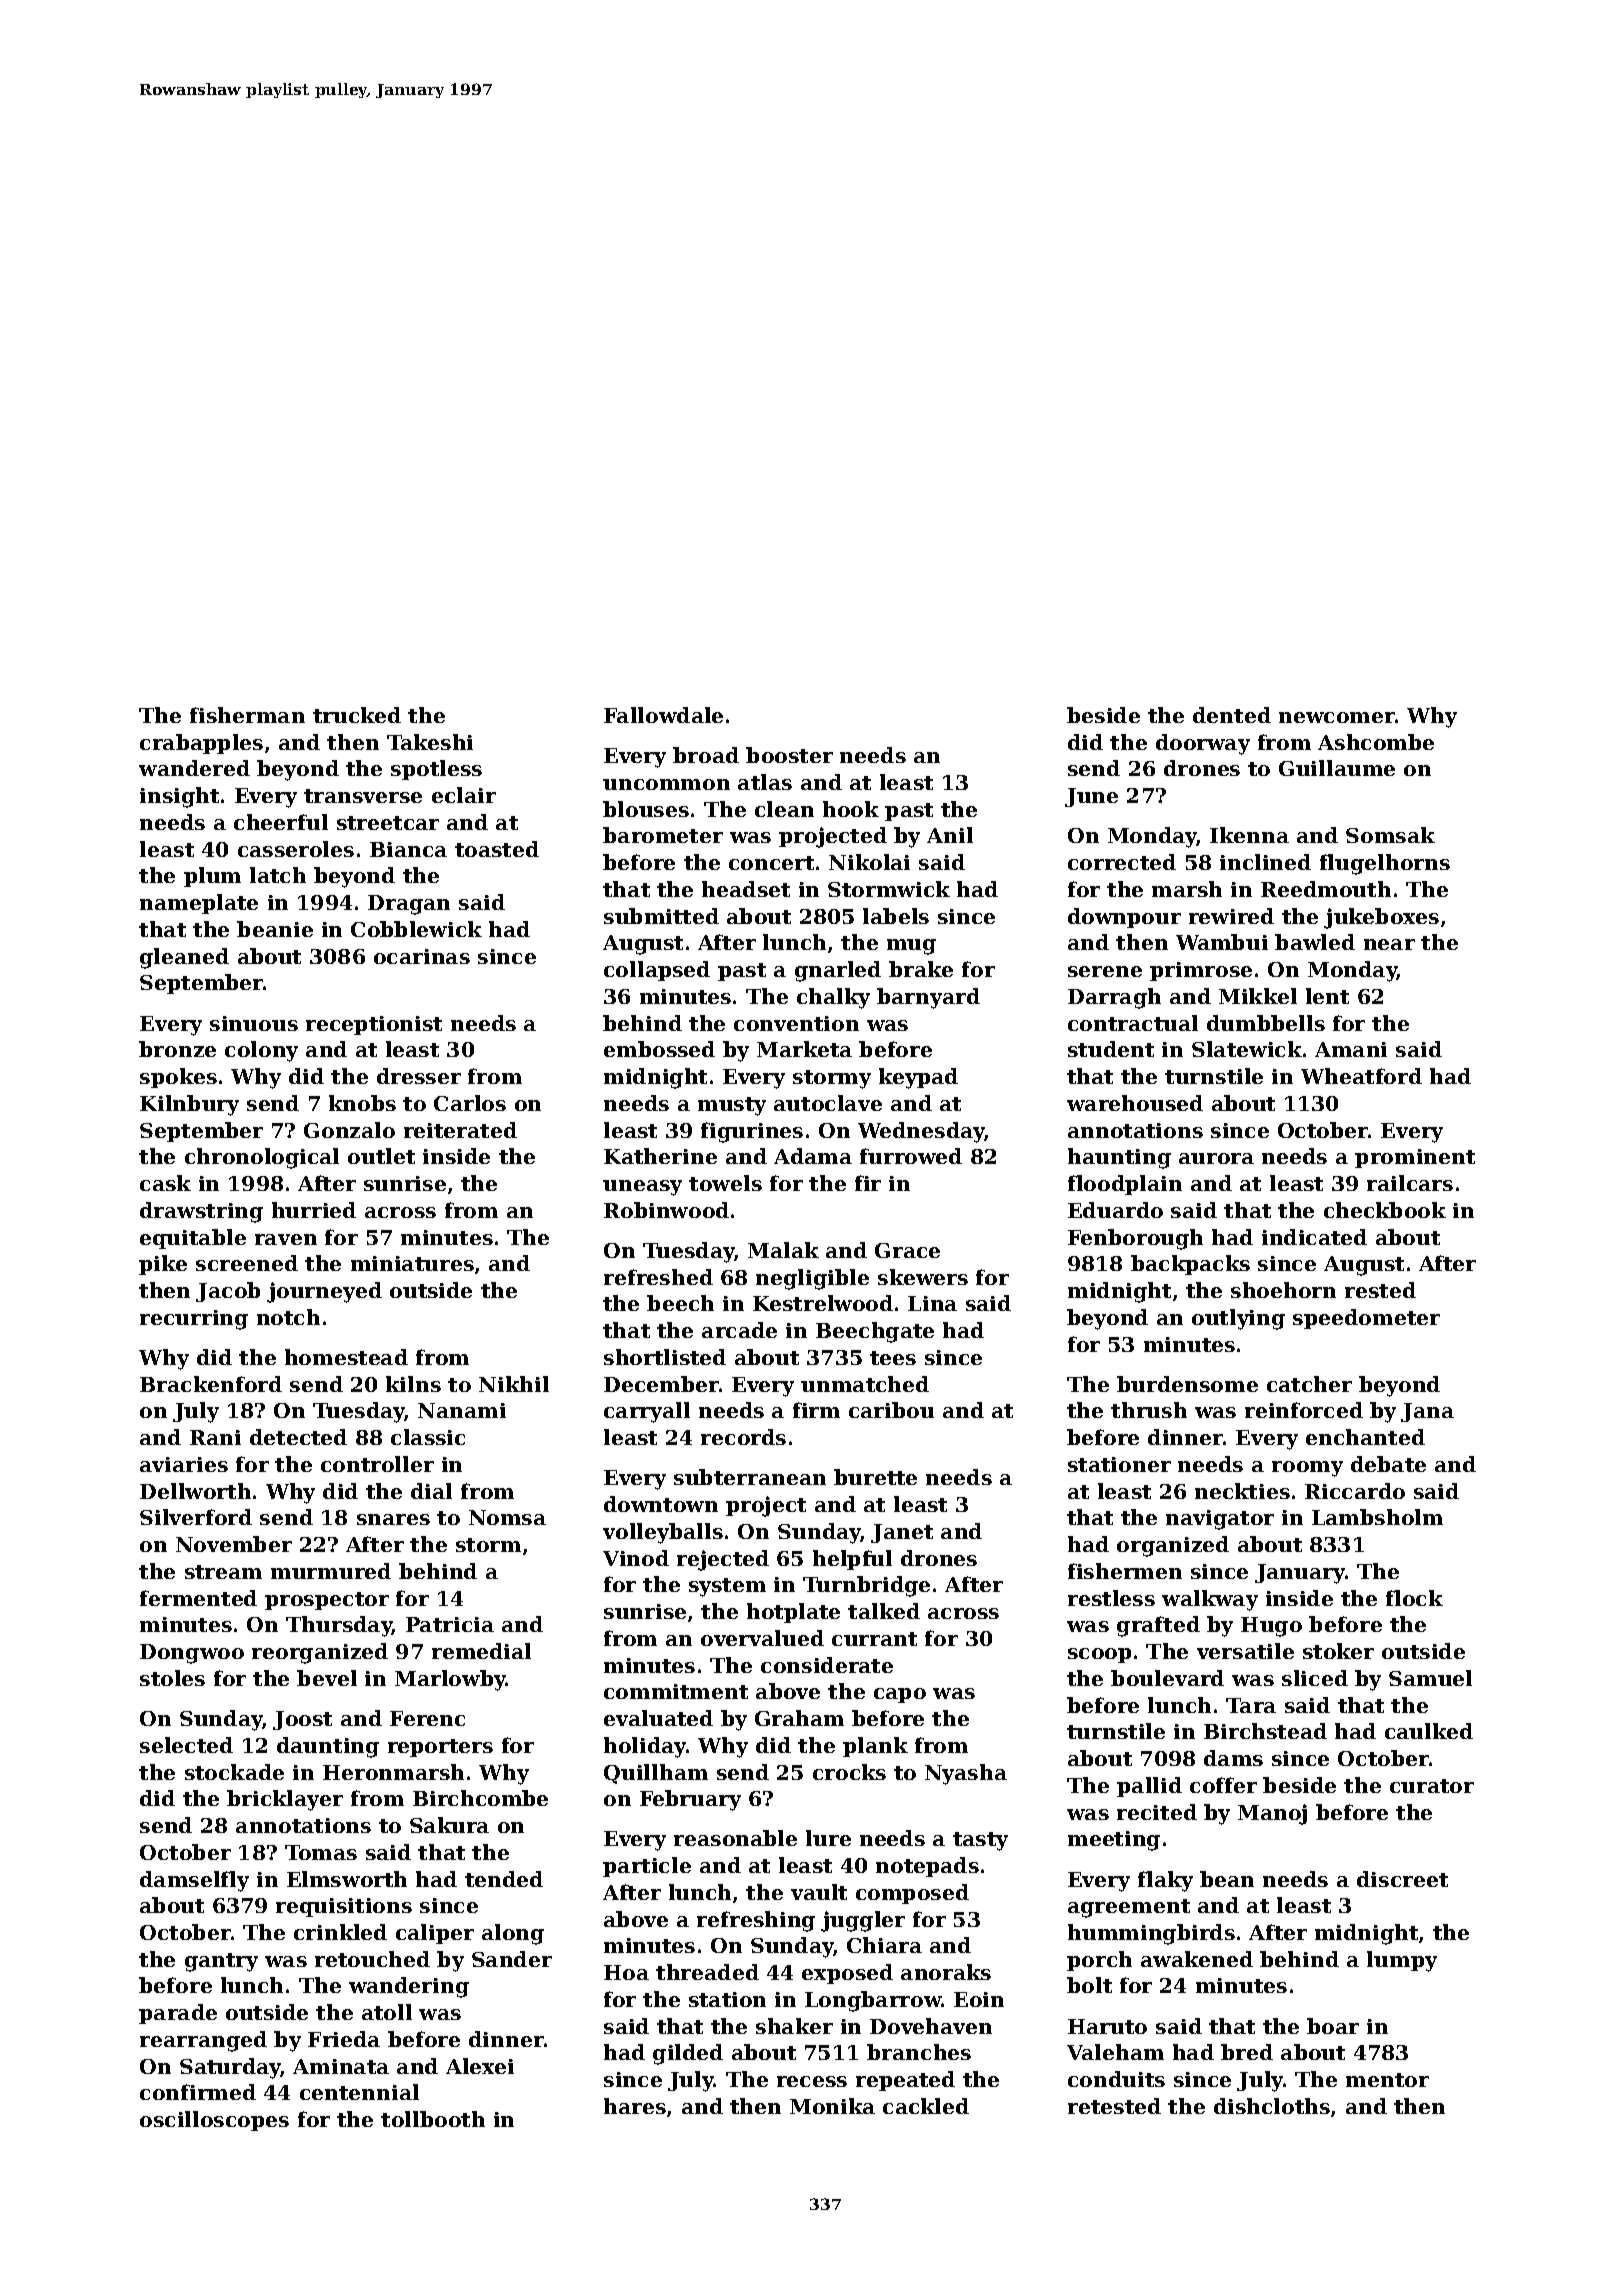 Image resolution: width=1620 pixels, height=2292 pixels. Describe the element at coordinates (926, 2106) in the image. I see `cackled` at that location.
